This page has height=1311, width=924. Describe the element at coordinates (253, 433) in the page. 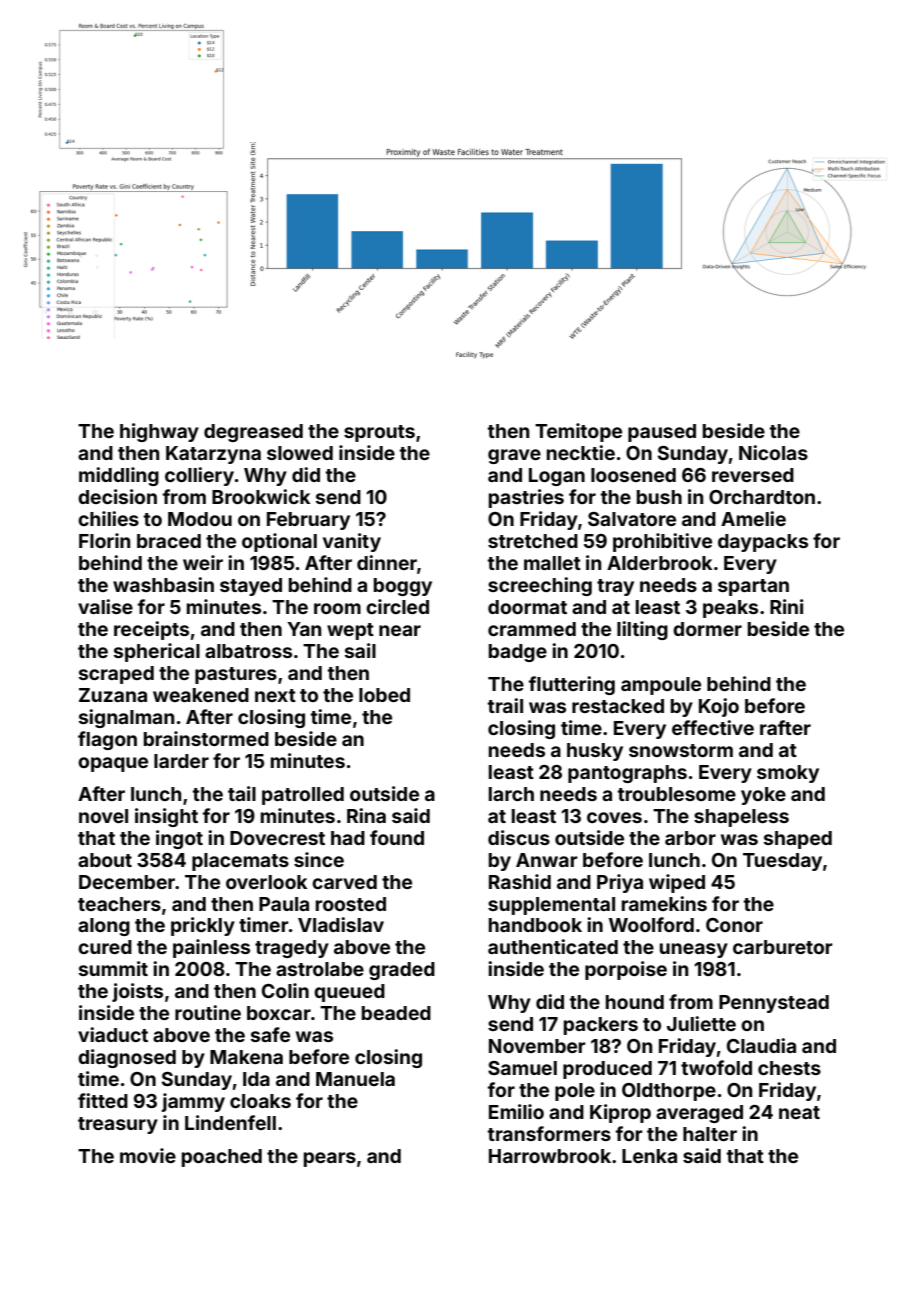

I see `degreased` at that location.
